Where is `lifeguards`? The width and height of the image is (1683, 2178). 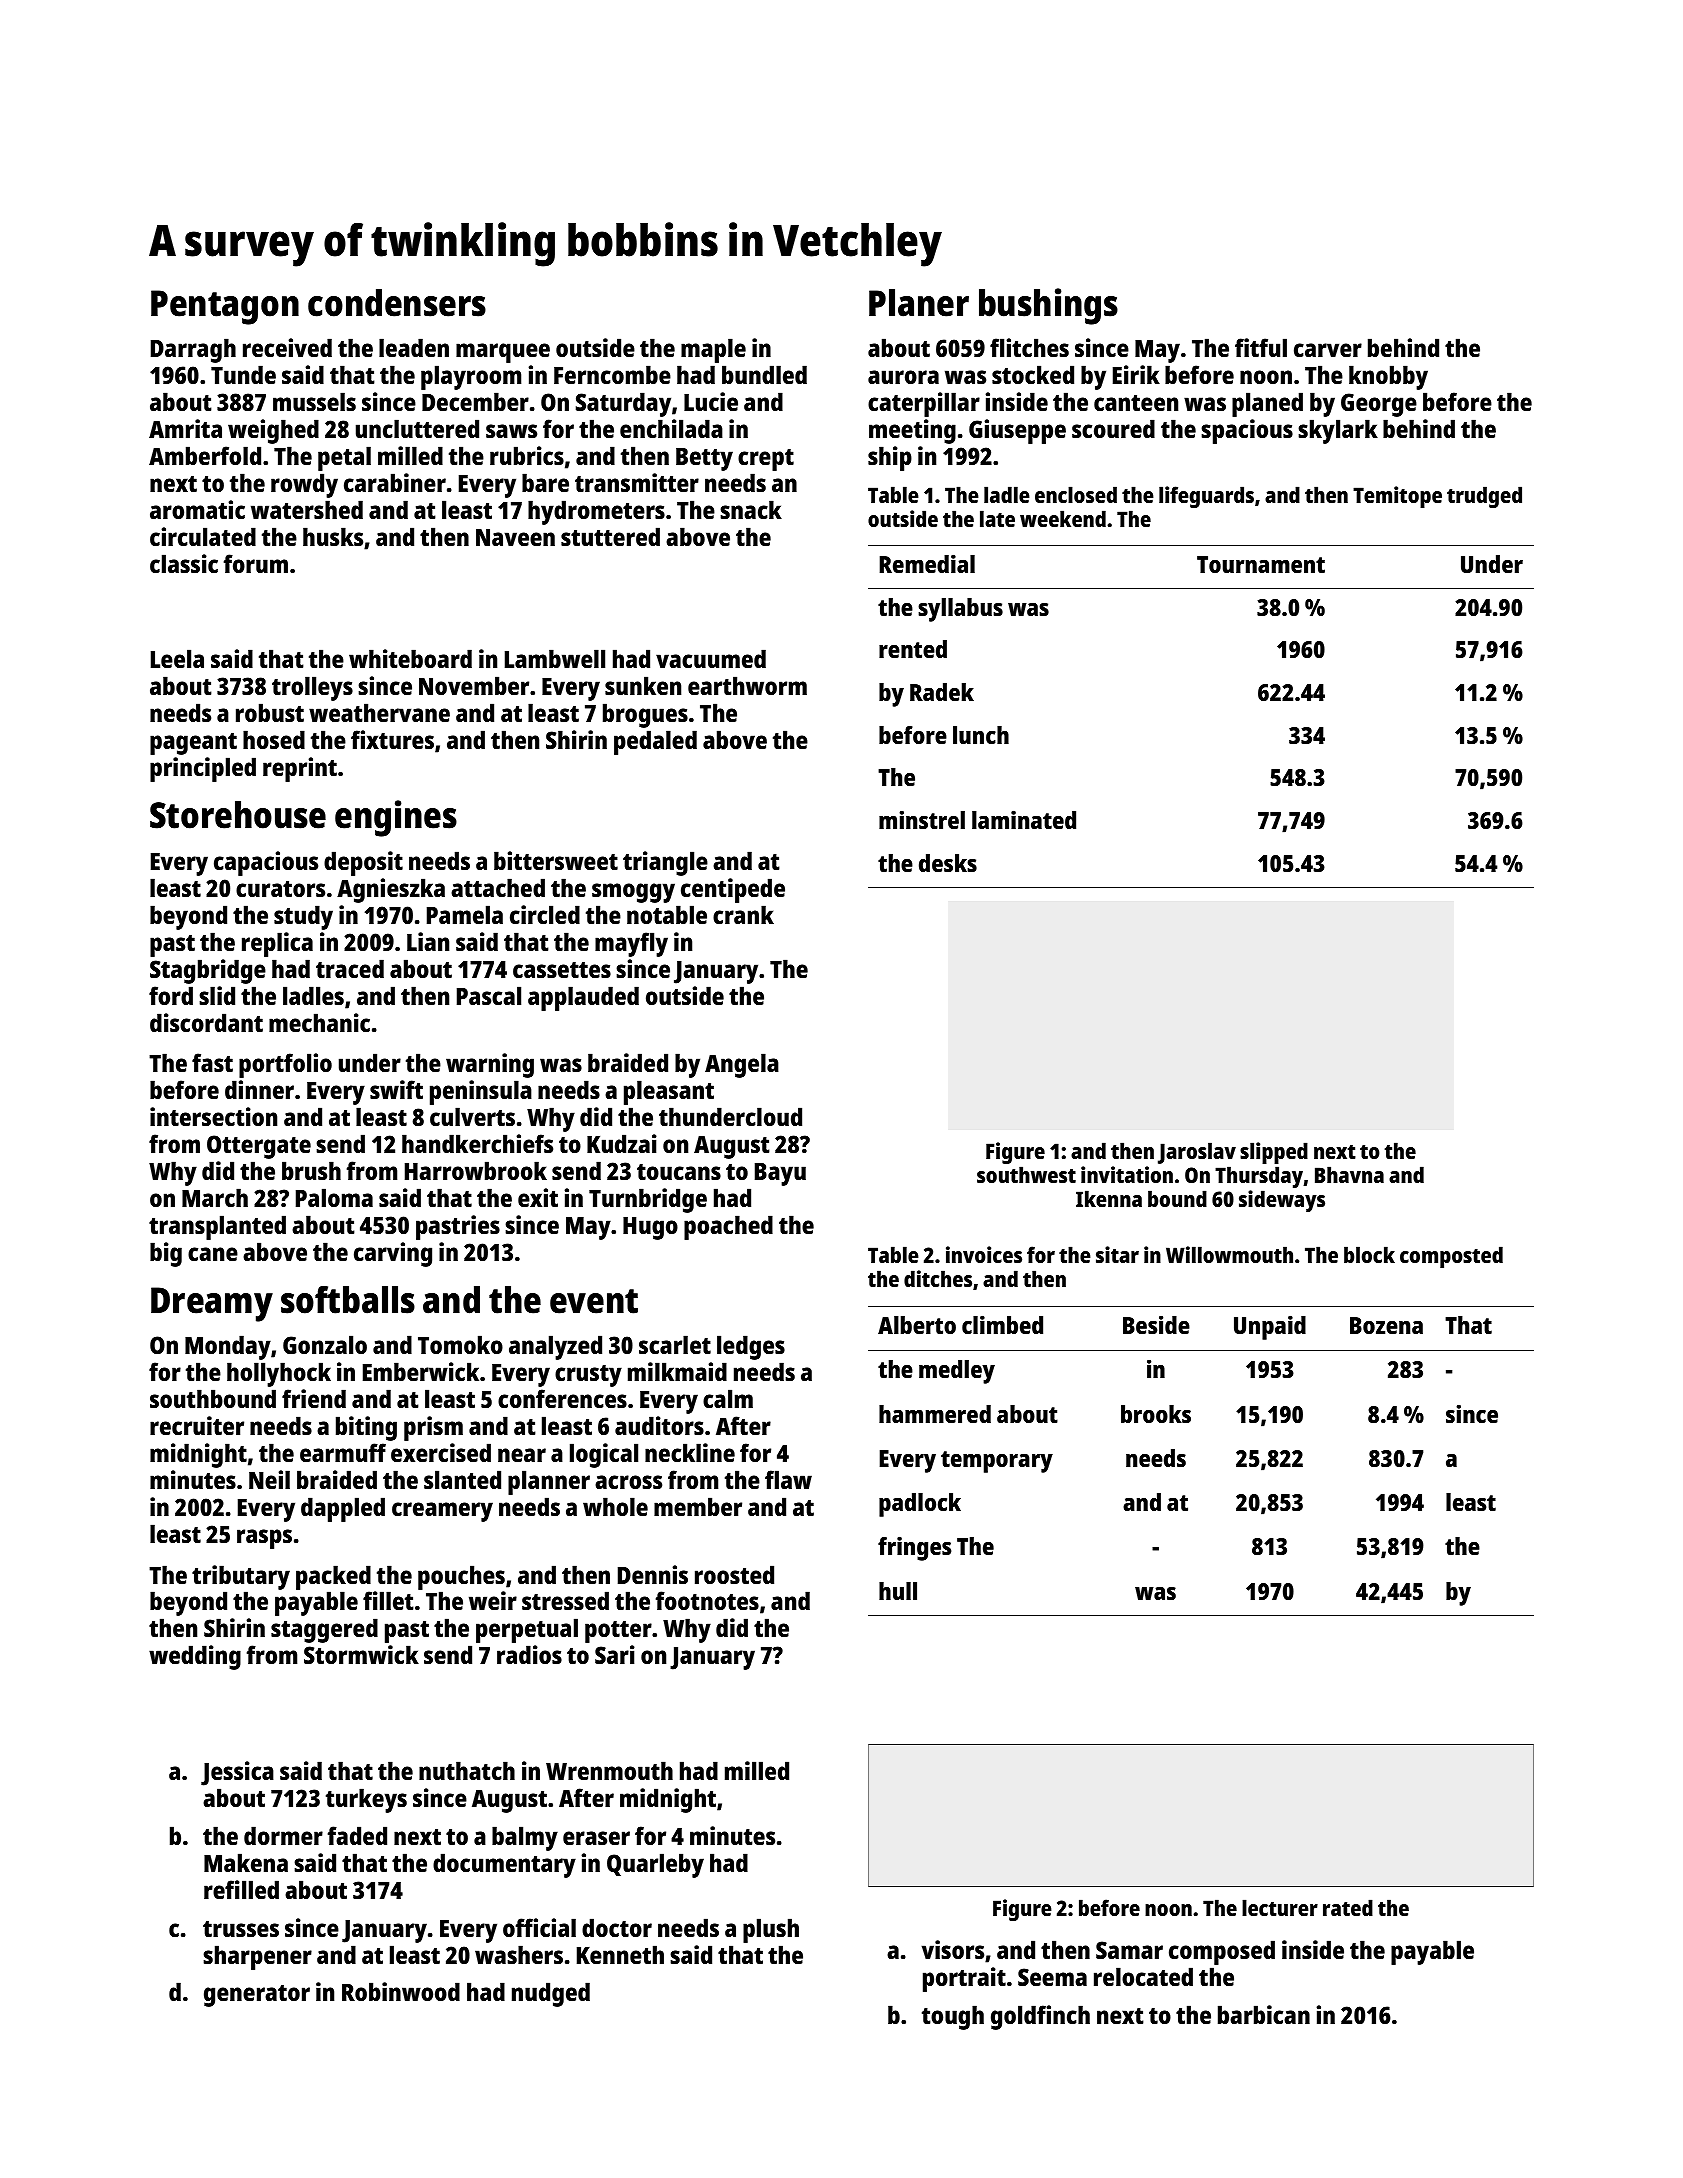 lifeguards is located at coordinates (1206, 497).
